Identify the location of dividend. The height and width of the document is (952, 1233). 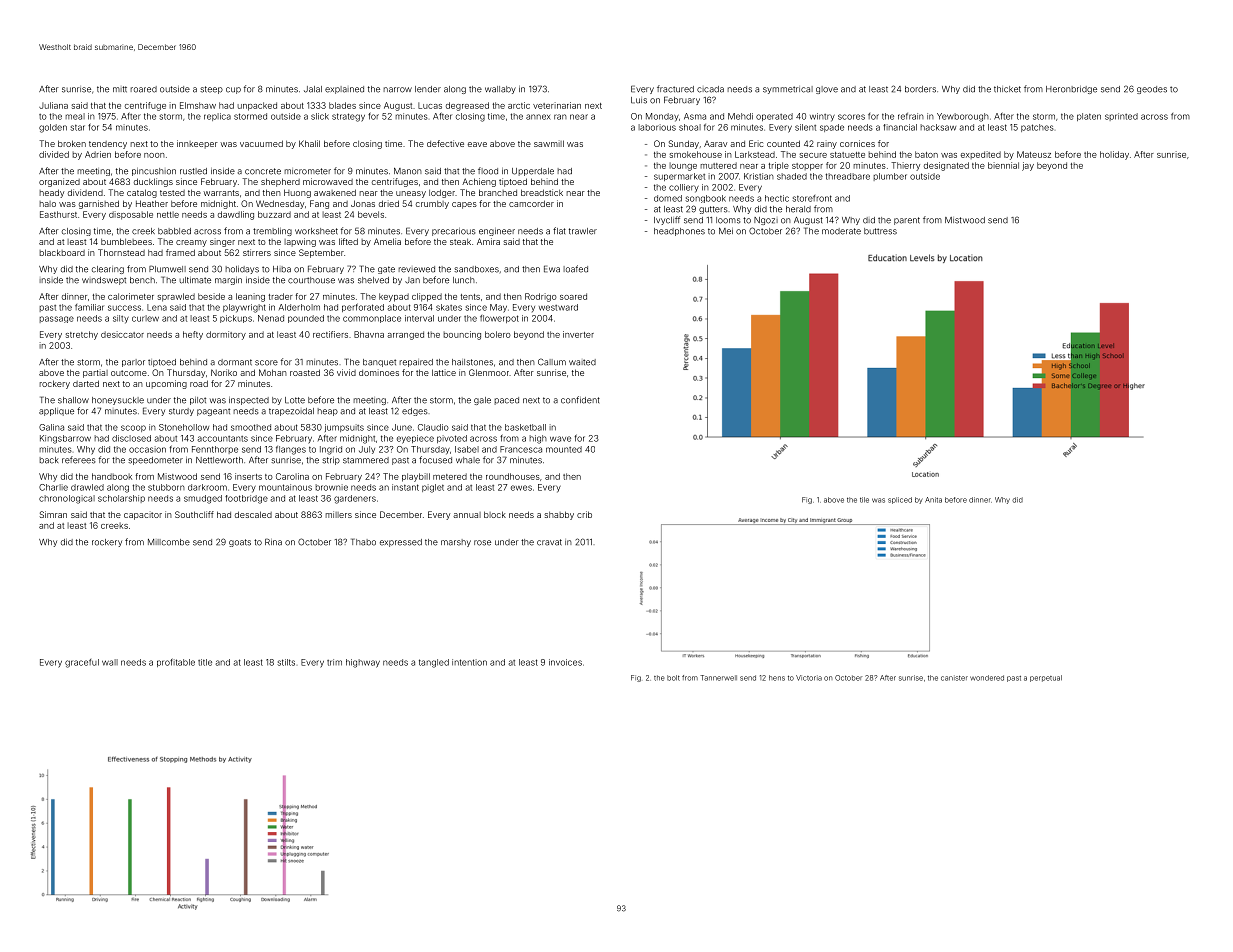
(85, 192).
